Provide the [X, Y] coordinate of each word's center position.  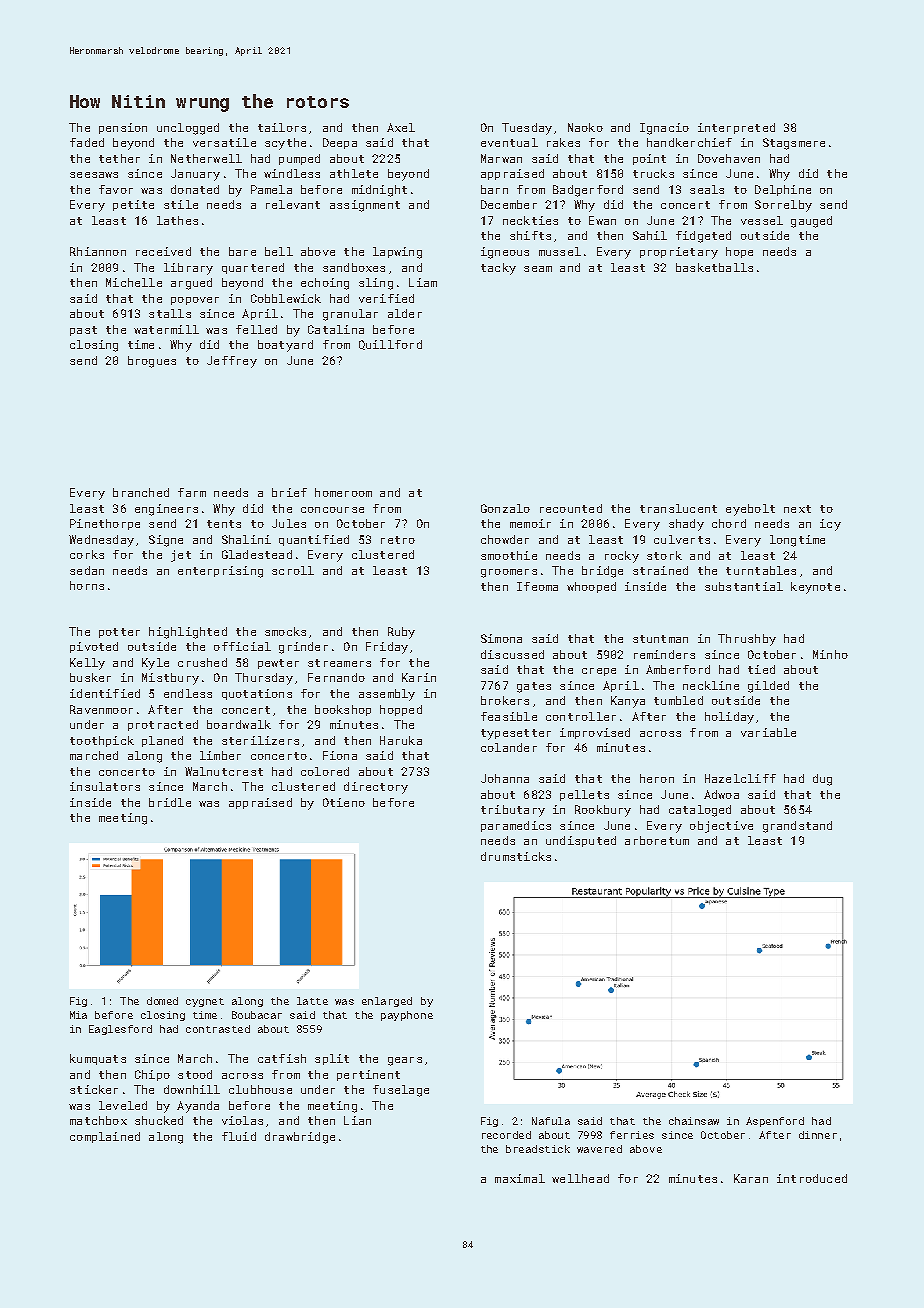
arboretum [657, 840]
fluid [239, 1136]
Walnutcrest [224, 771]
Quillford [390, 345]
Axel [401, 127]
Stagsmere [794, 144]
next [797, 509]
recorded [506, 1135]
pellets [584, 795]
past [83, 331]
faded [87, 142]
